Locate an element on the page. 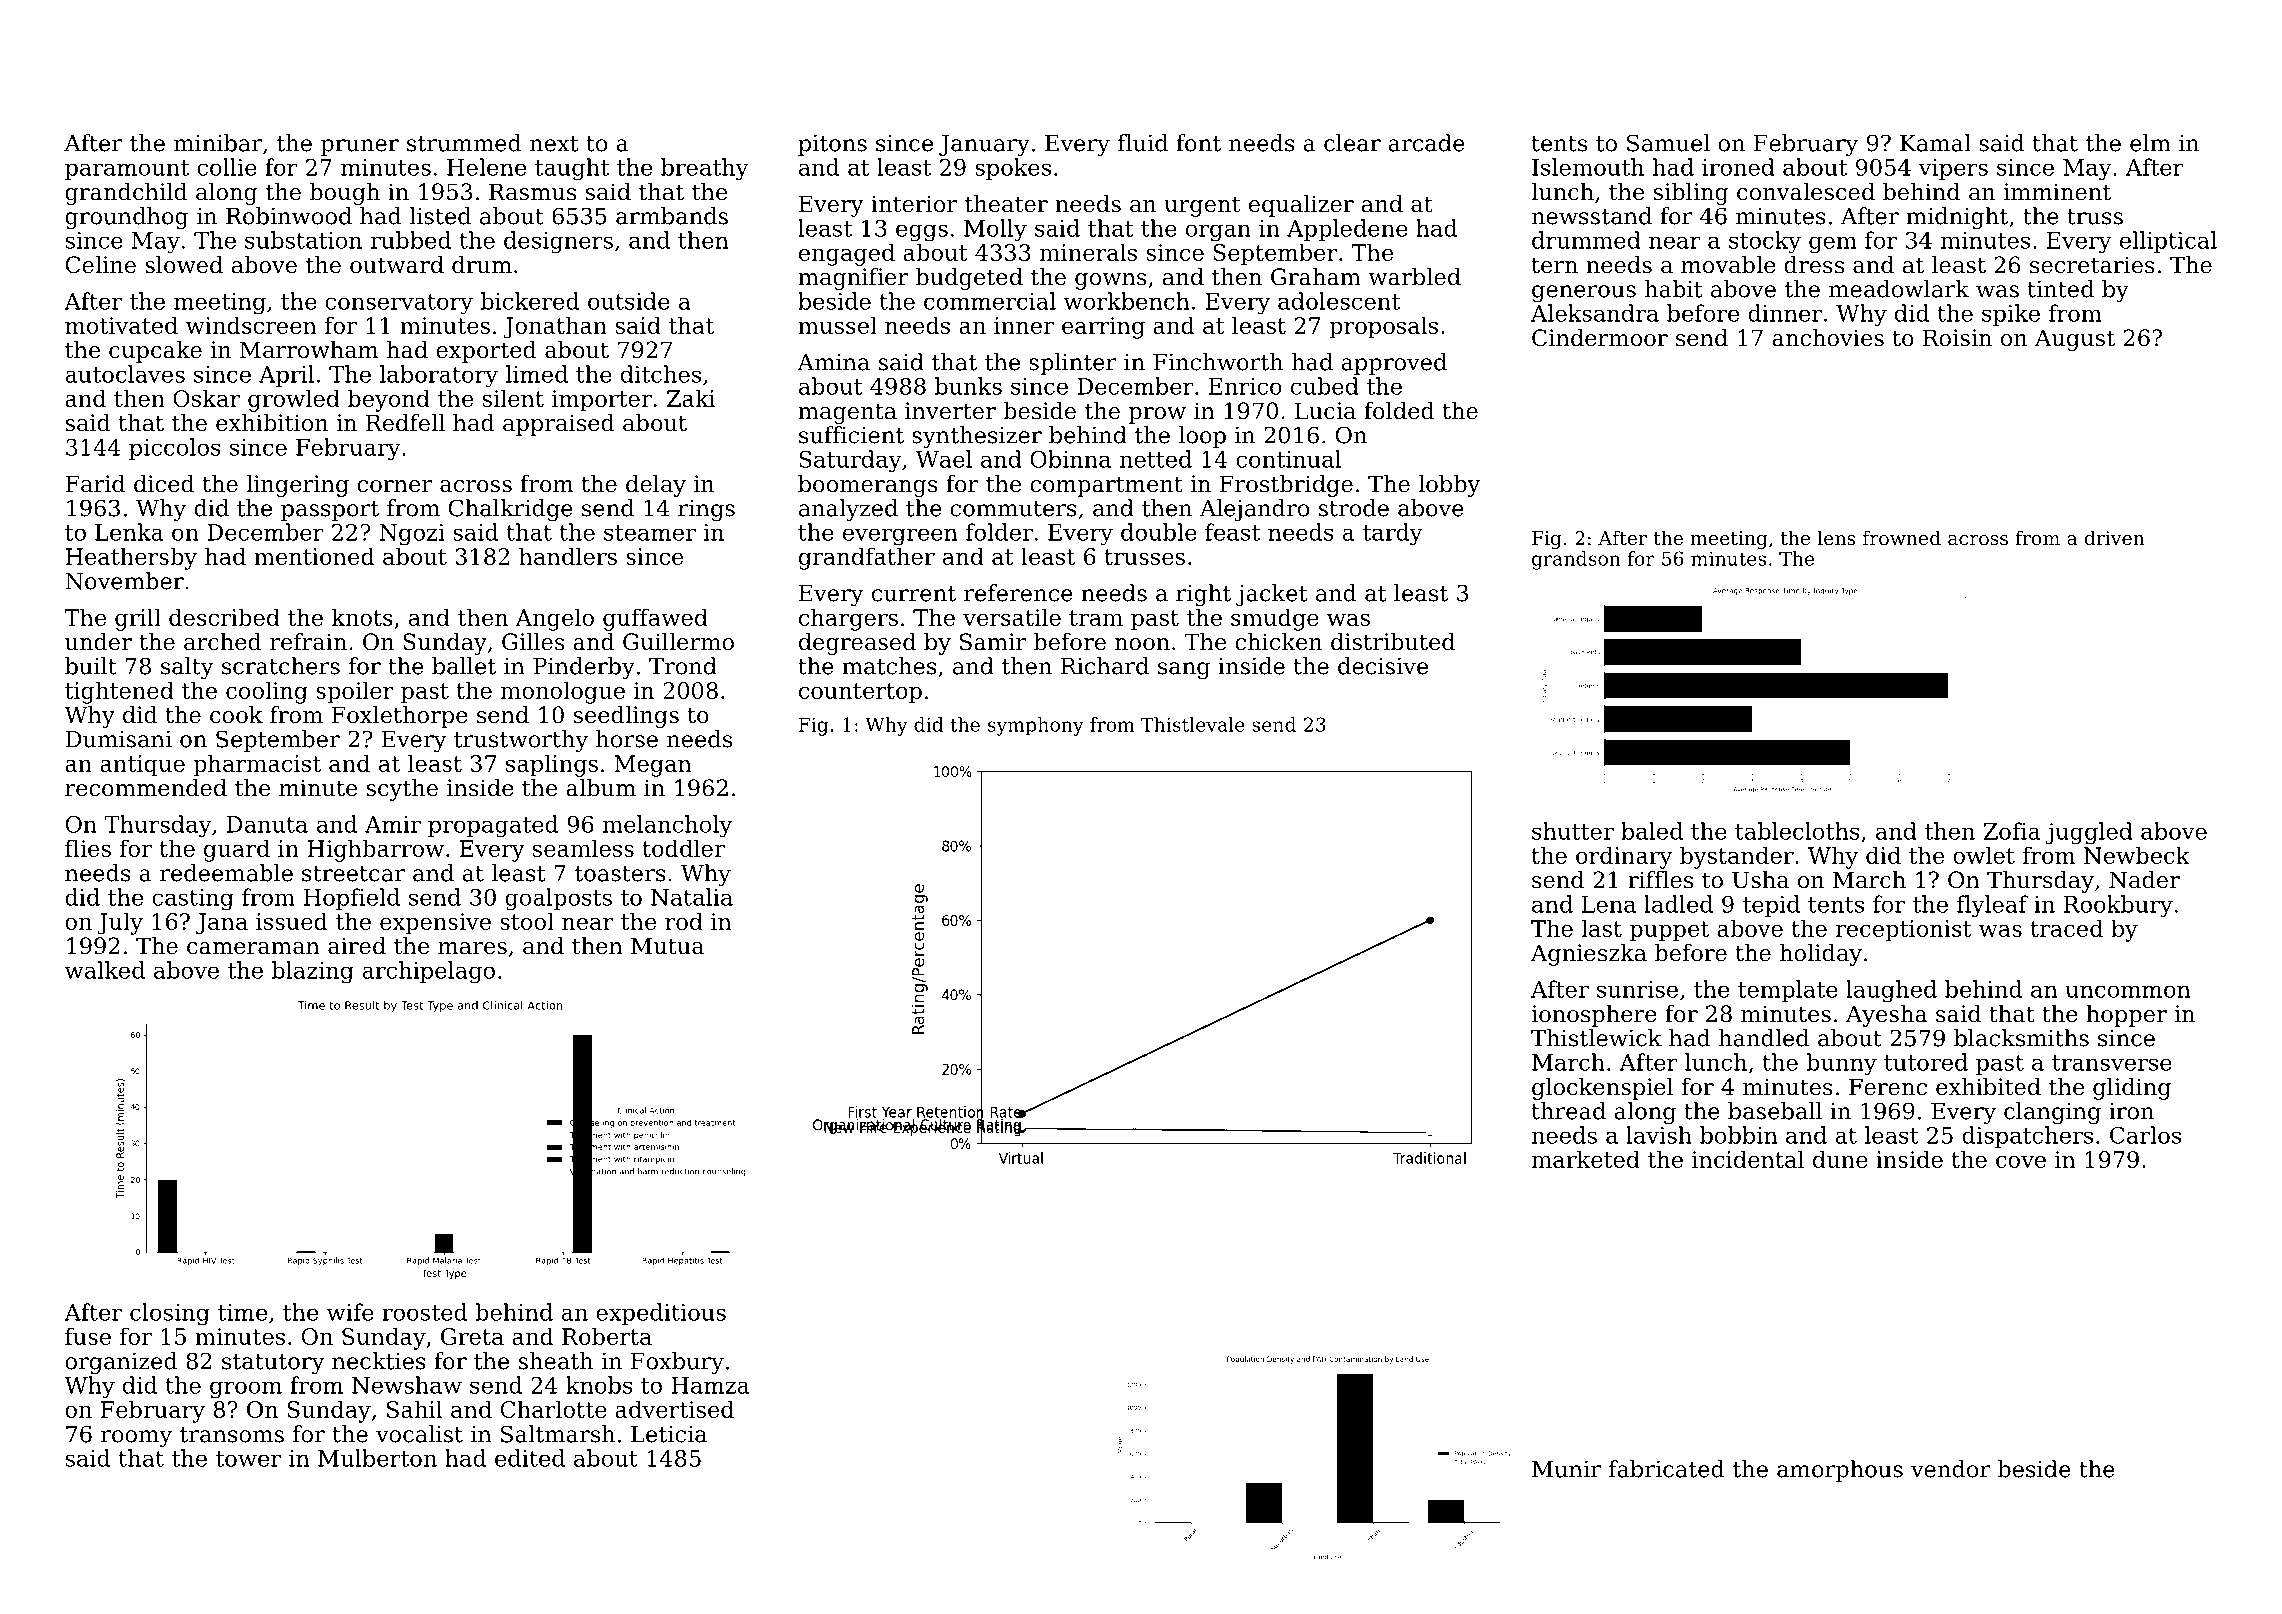 This image has width=2282, height=1614. Carlos is located at coordinates (2145, 1135).
